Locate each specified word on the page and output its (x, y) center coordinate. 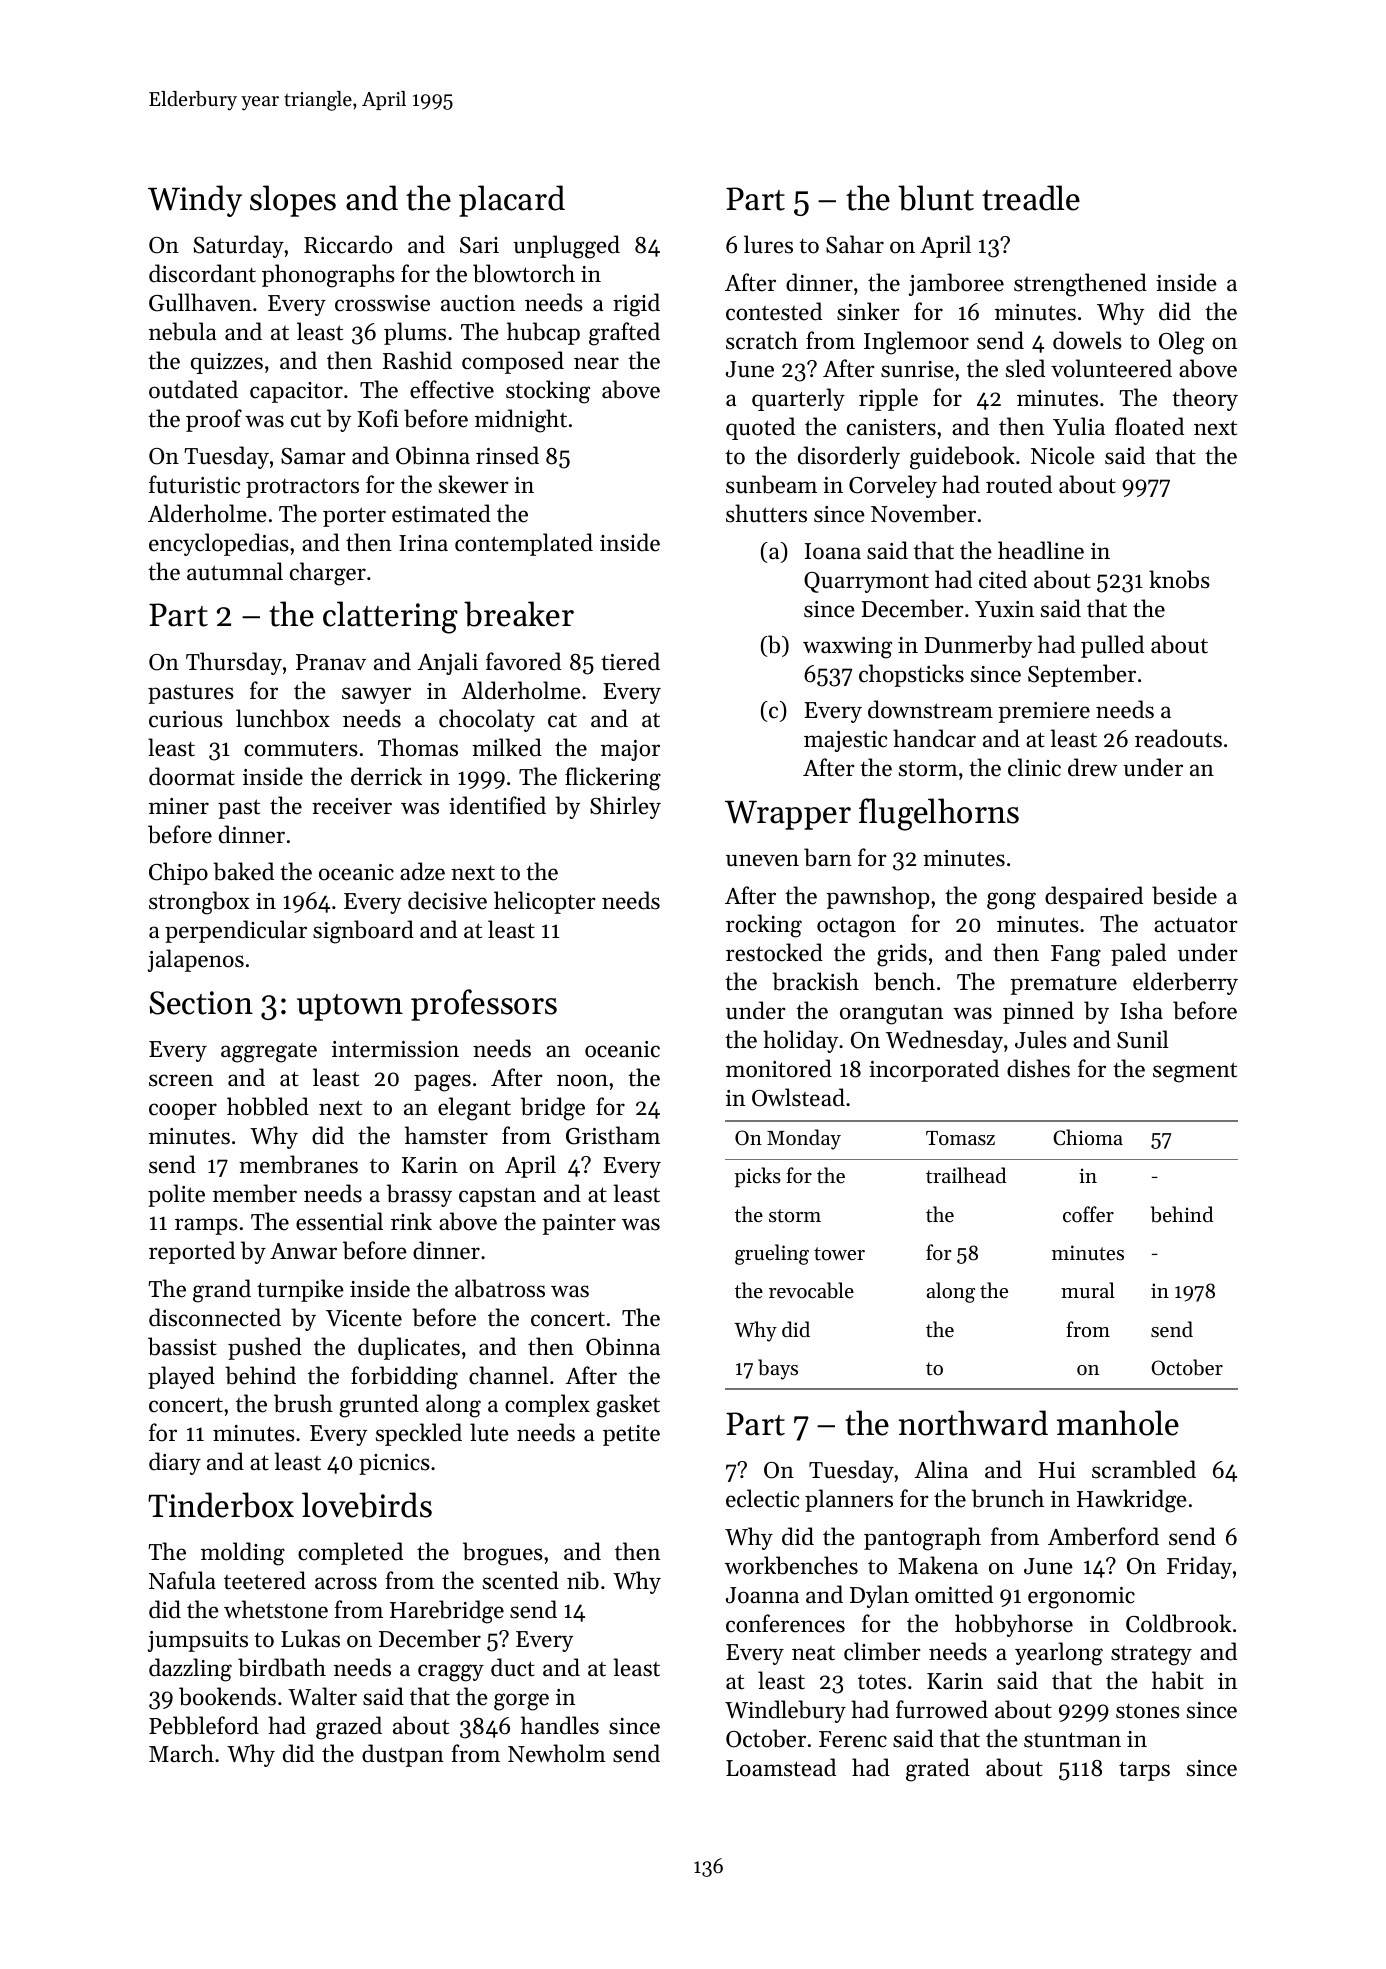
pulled (1112, 646)
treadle (1031, 198)
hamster (446, 1135)
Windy (195, 201)
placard (512, 201)
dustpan (403, 1755)
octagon (856, 928)
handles (560, 1725)
